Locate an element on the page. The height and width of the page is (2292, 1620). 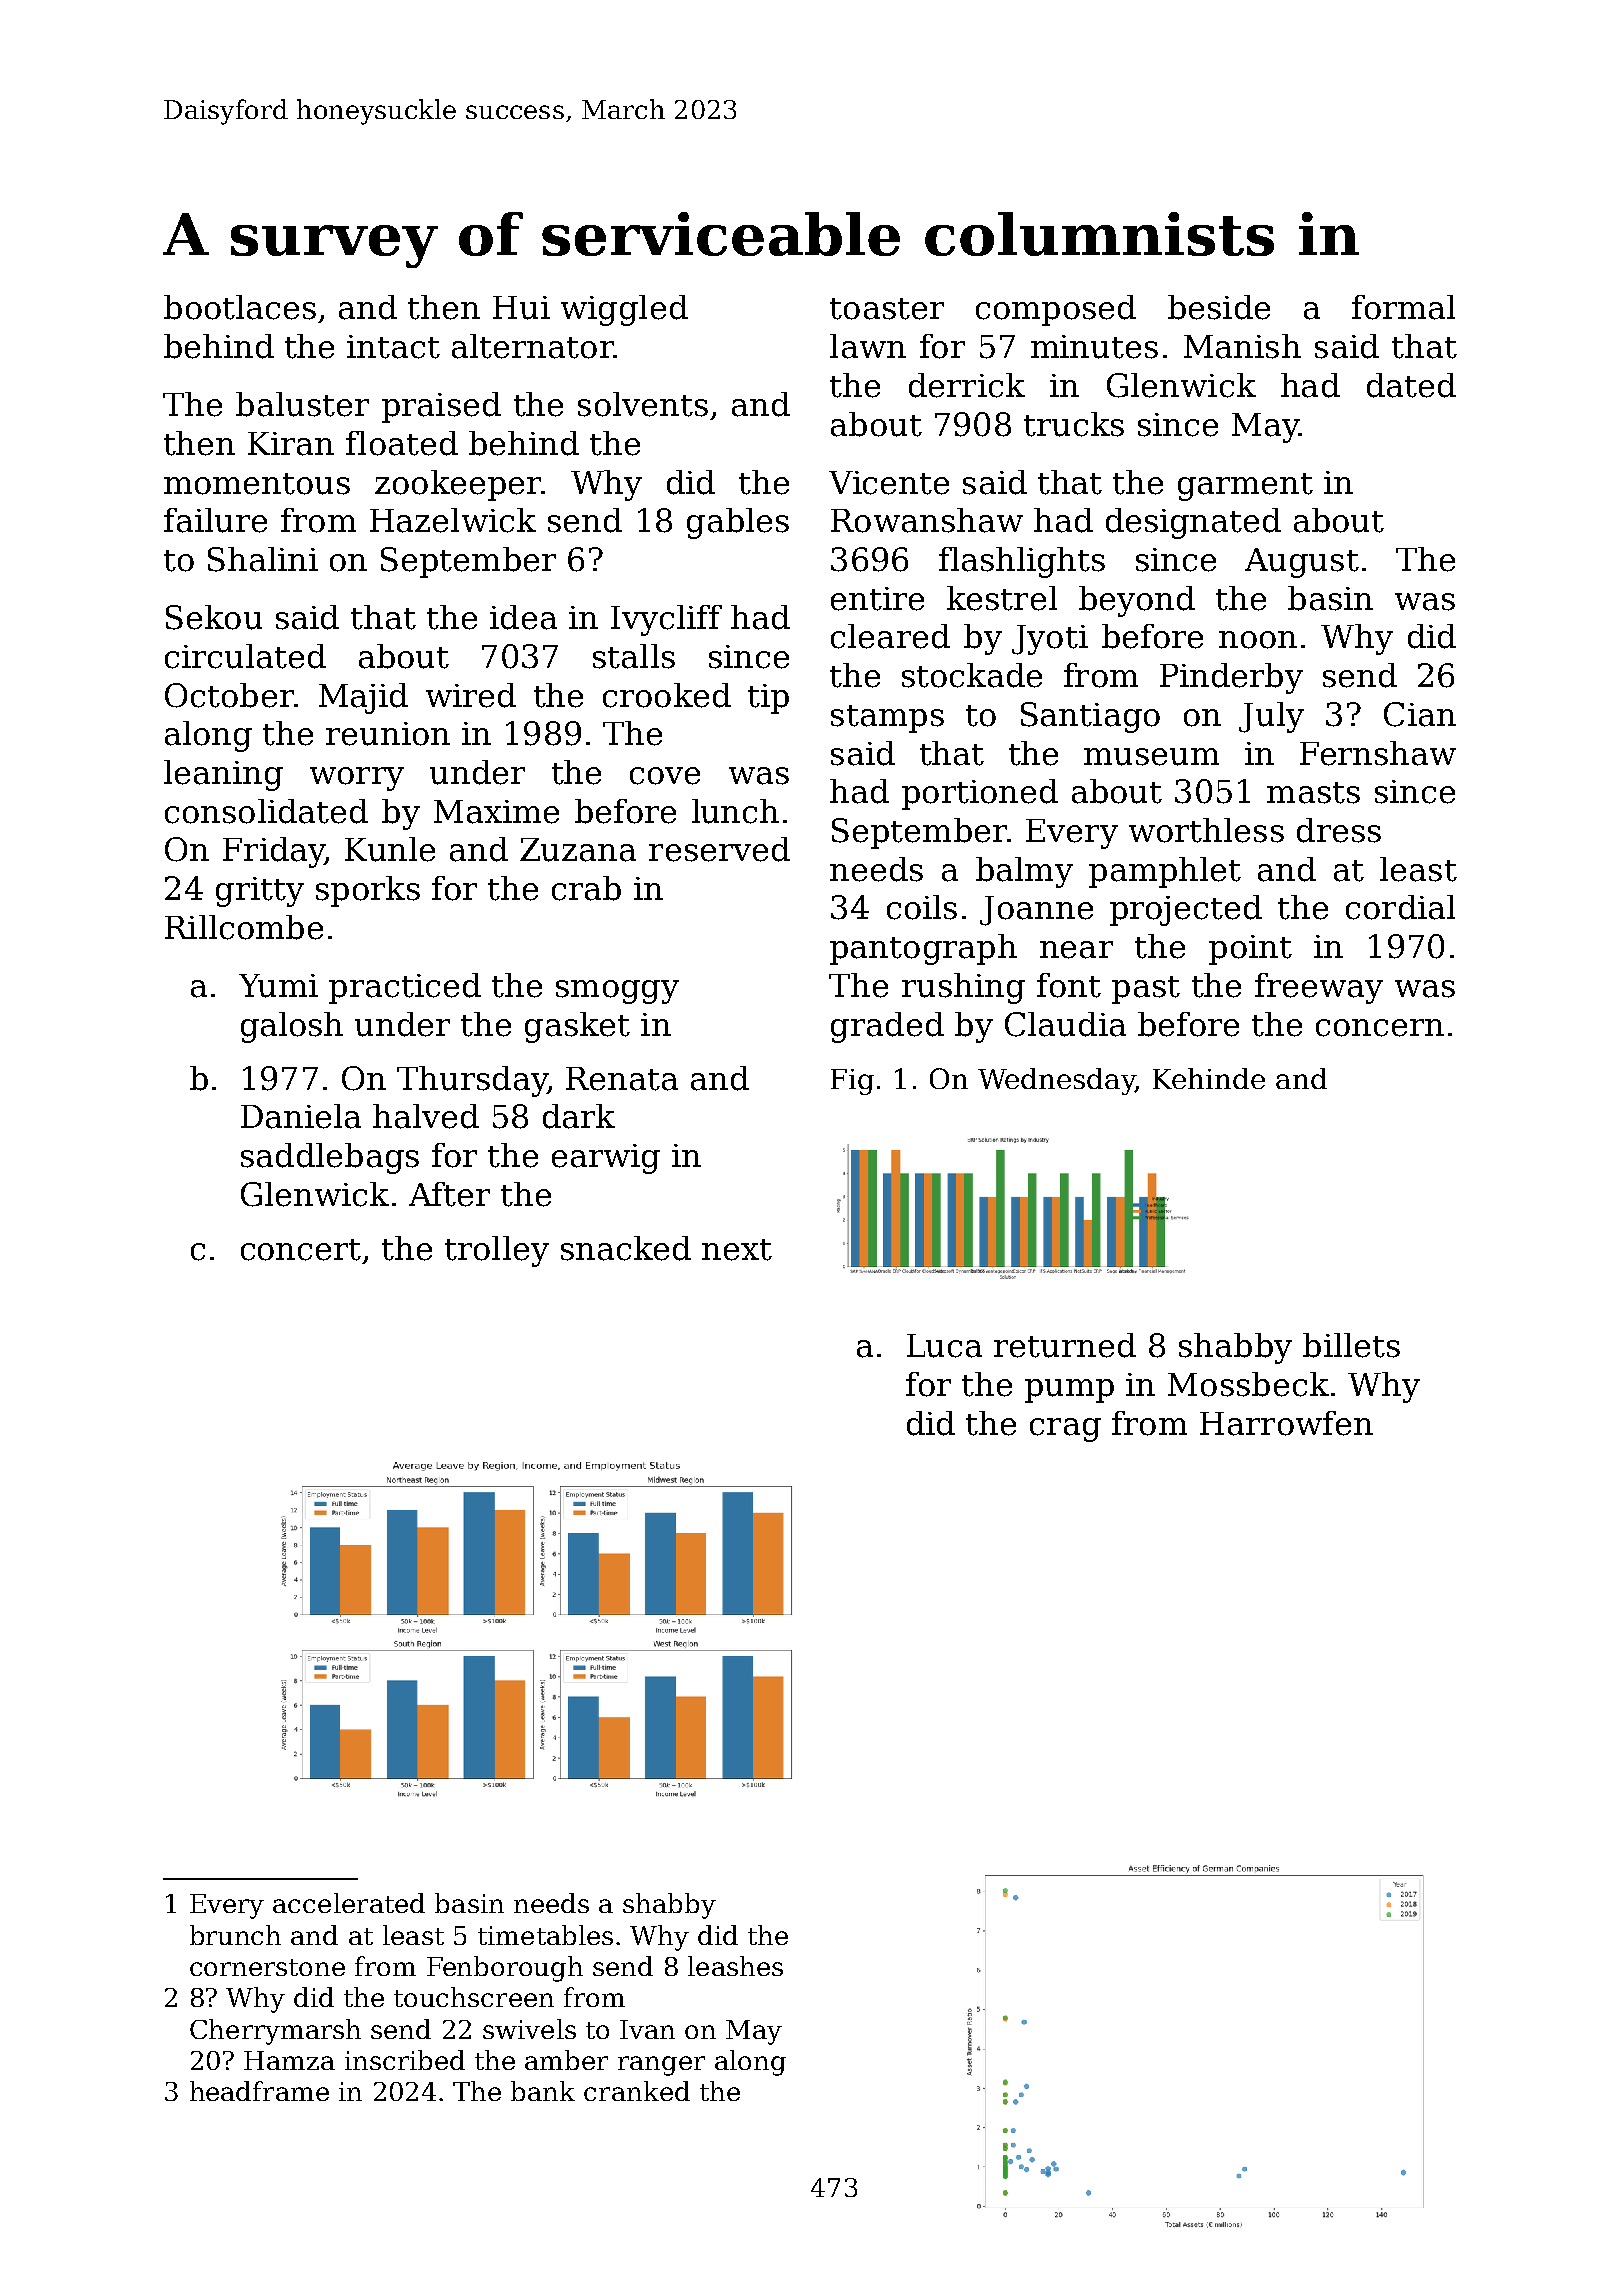
Luca is located at coordinates (944, 1346).
